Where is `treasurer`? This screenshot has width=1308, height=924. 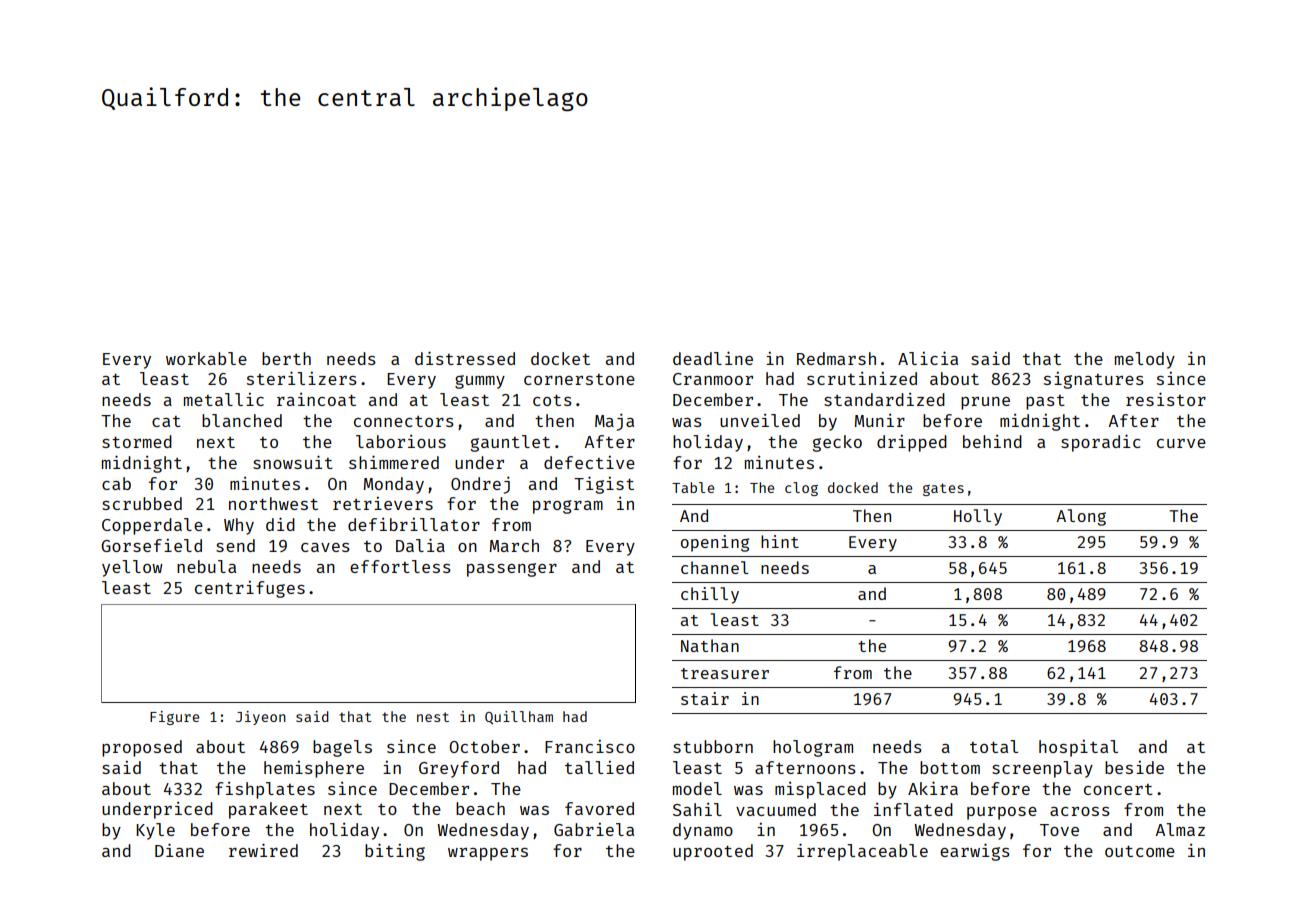
treasurer is located at coordinates (725, 673).
